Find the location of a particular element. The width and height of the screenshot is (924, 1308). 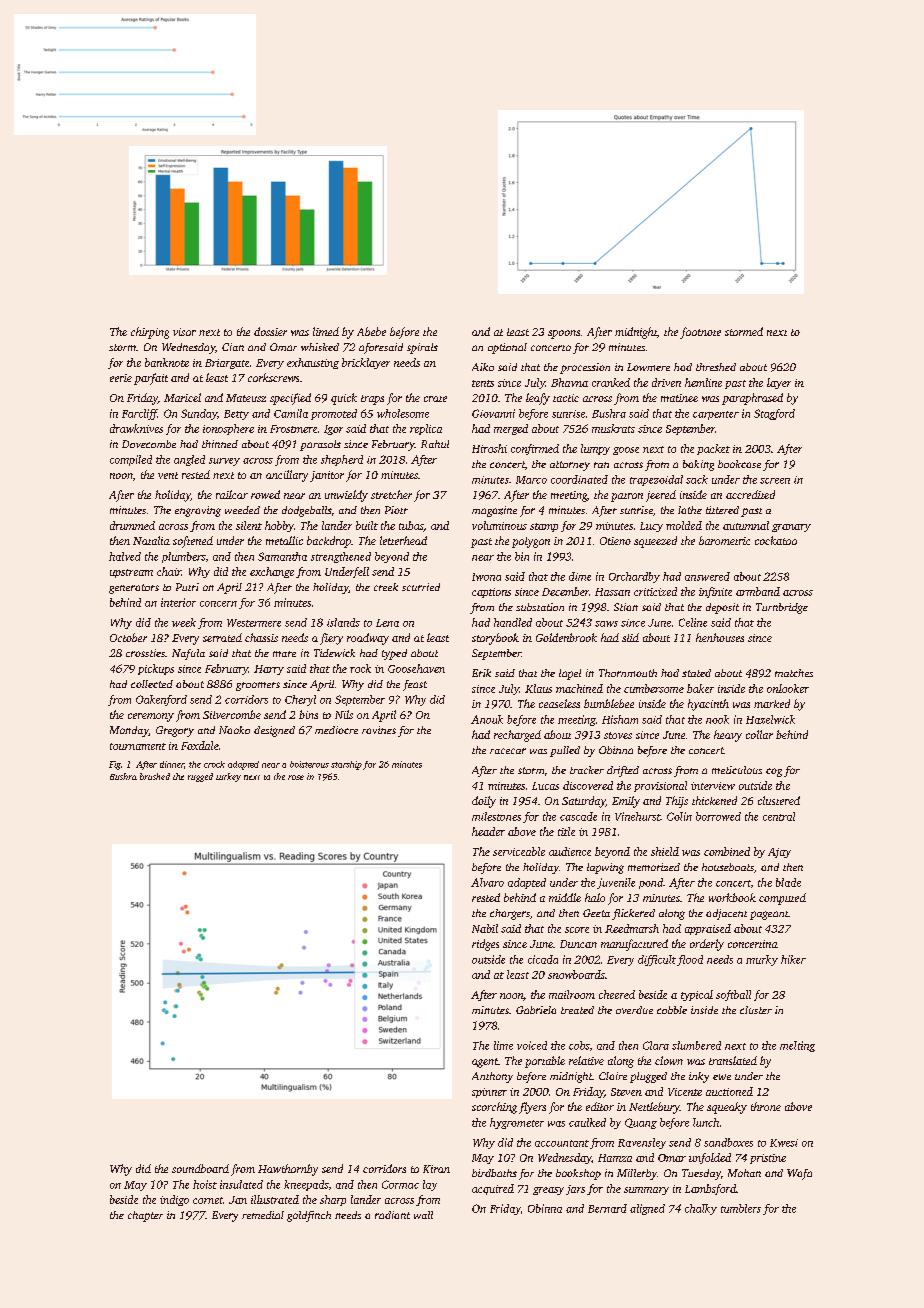

tumblers is located at coordinates (741, 1208).
